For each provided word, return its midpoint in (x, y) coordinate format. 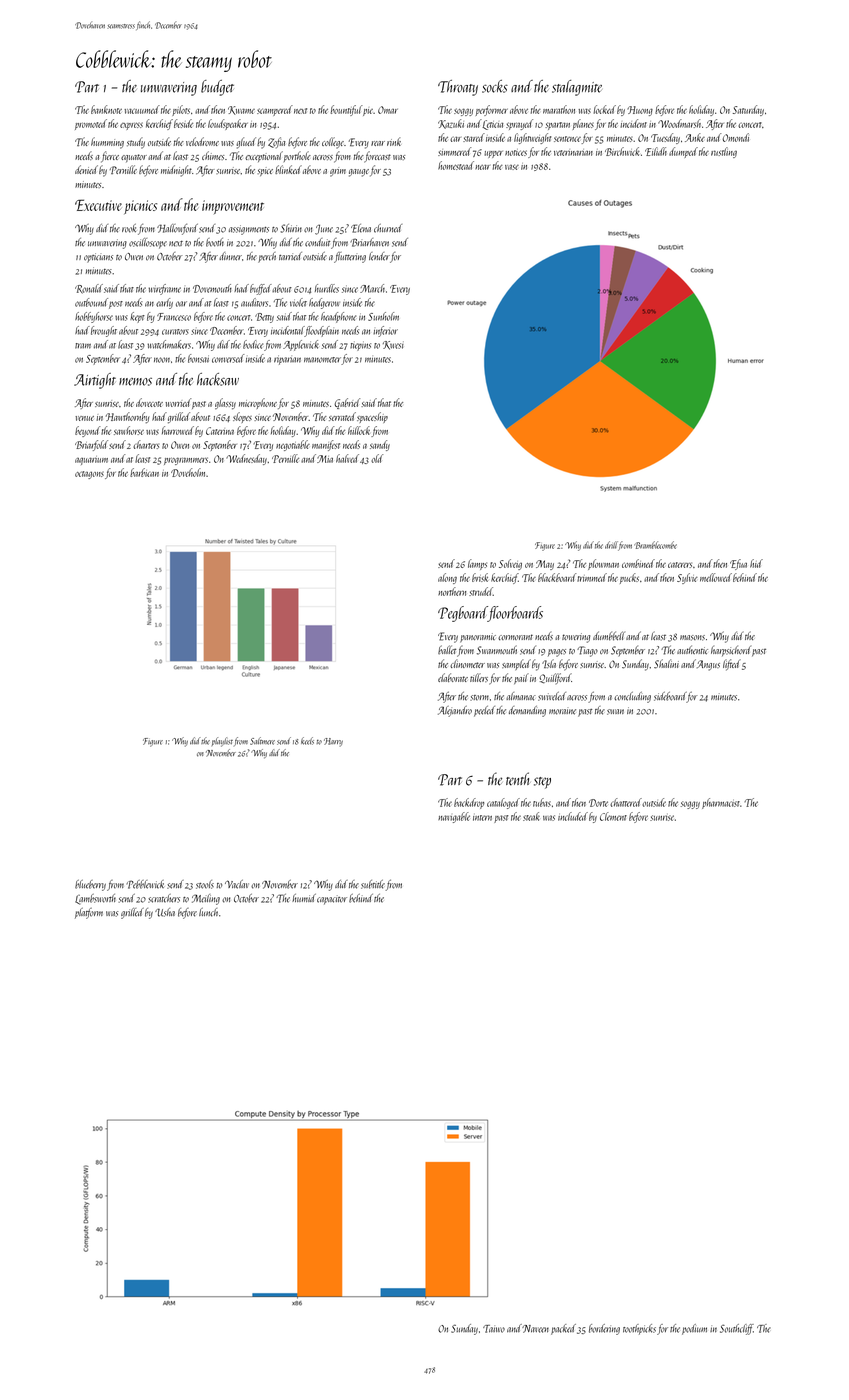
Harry (333, 742)
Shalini (666, 664)
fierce (110, 157)
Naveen (535, 1329)
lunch (208, 912)
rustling (724, 152)
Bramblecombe (655, 545)
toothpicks (639, 1329)
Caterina (220, 431)
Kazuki (451, 124)
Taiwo (494, 1329)
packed (563, 1329)
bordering (604, 1329)
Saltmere (262, 741)
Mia (325, 459)
